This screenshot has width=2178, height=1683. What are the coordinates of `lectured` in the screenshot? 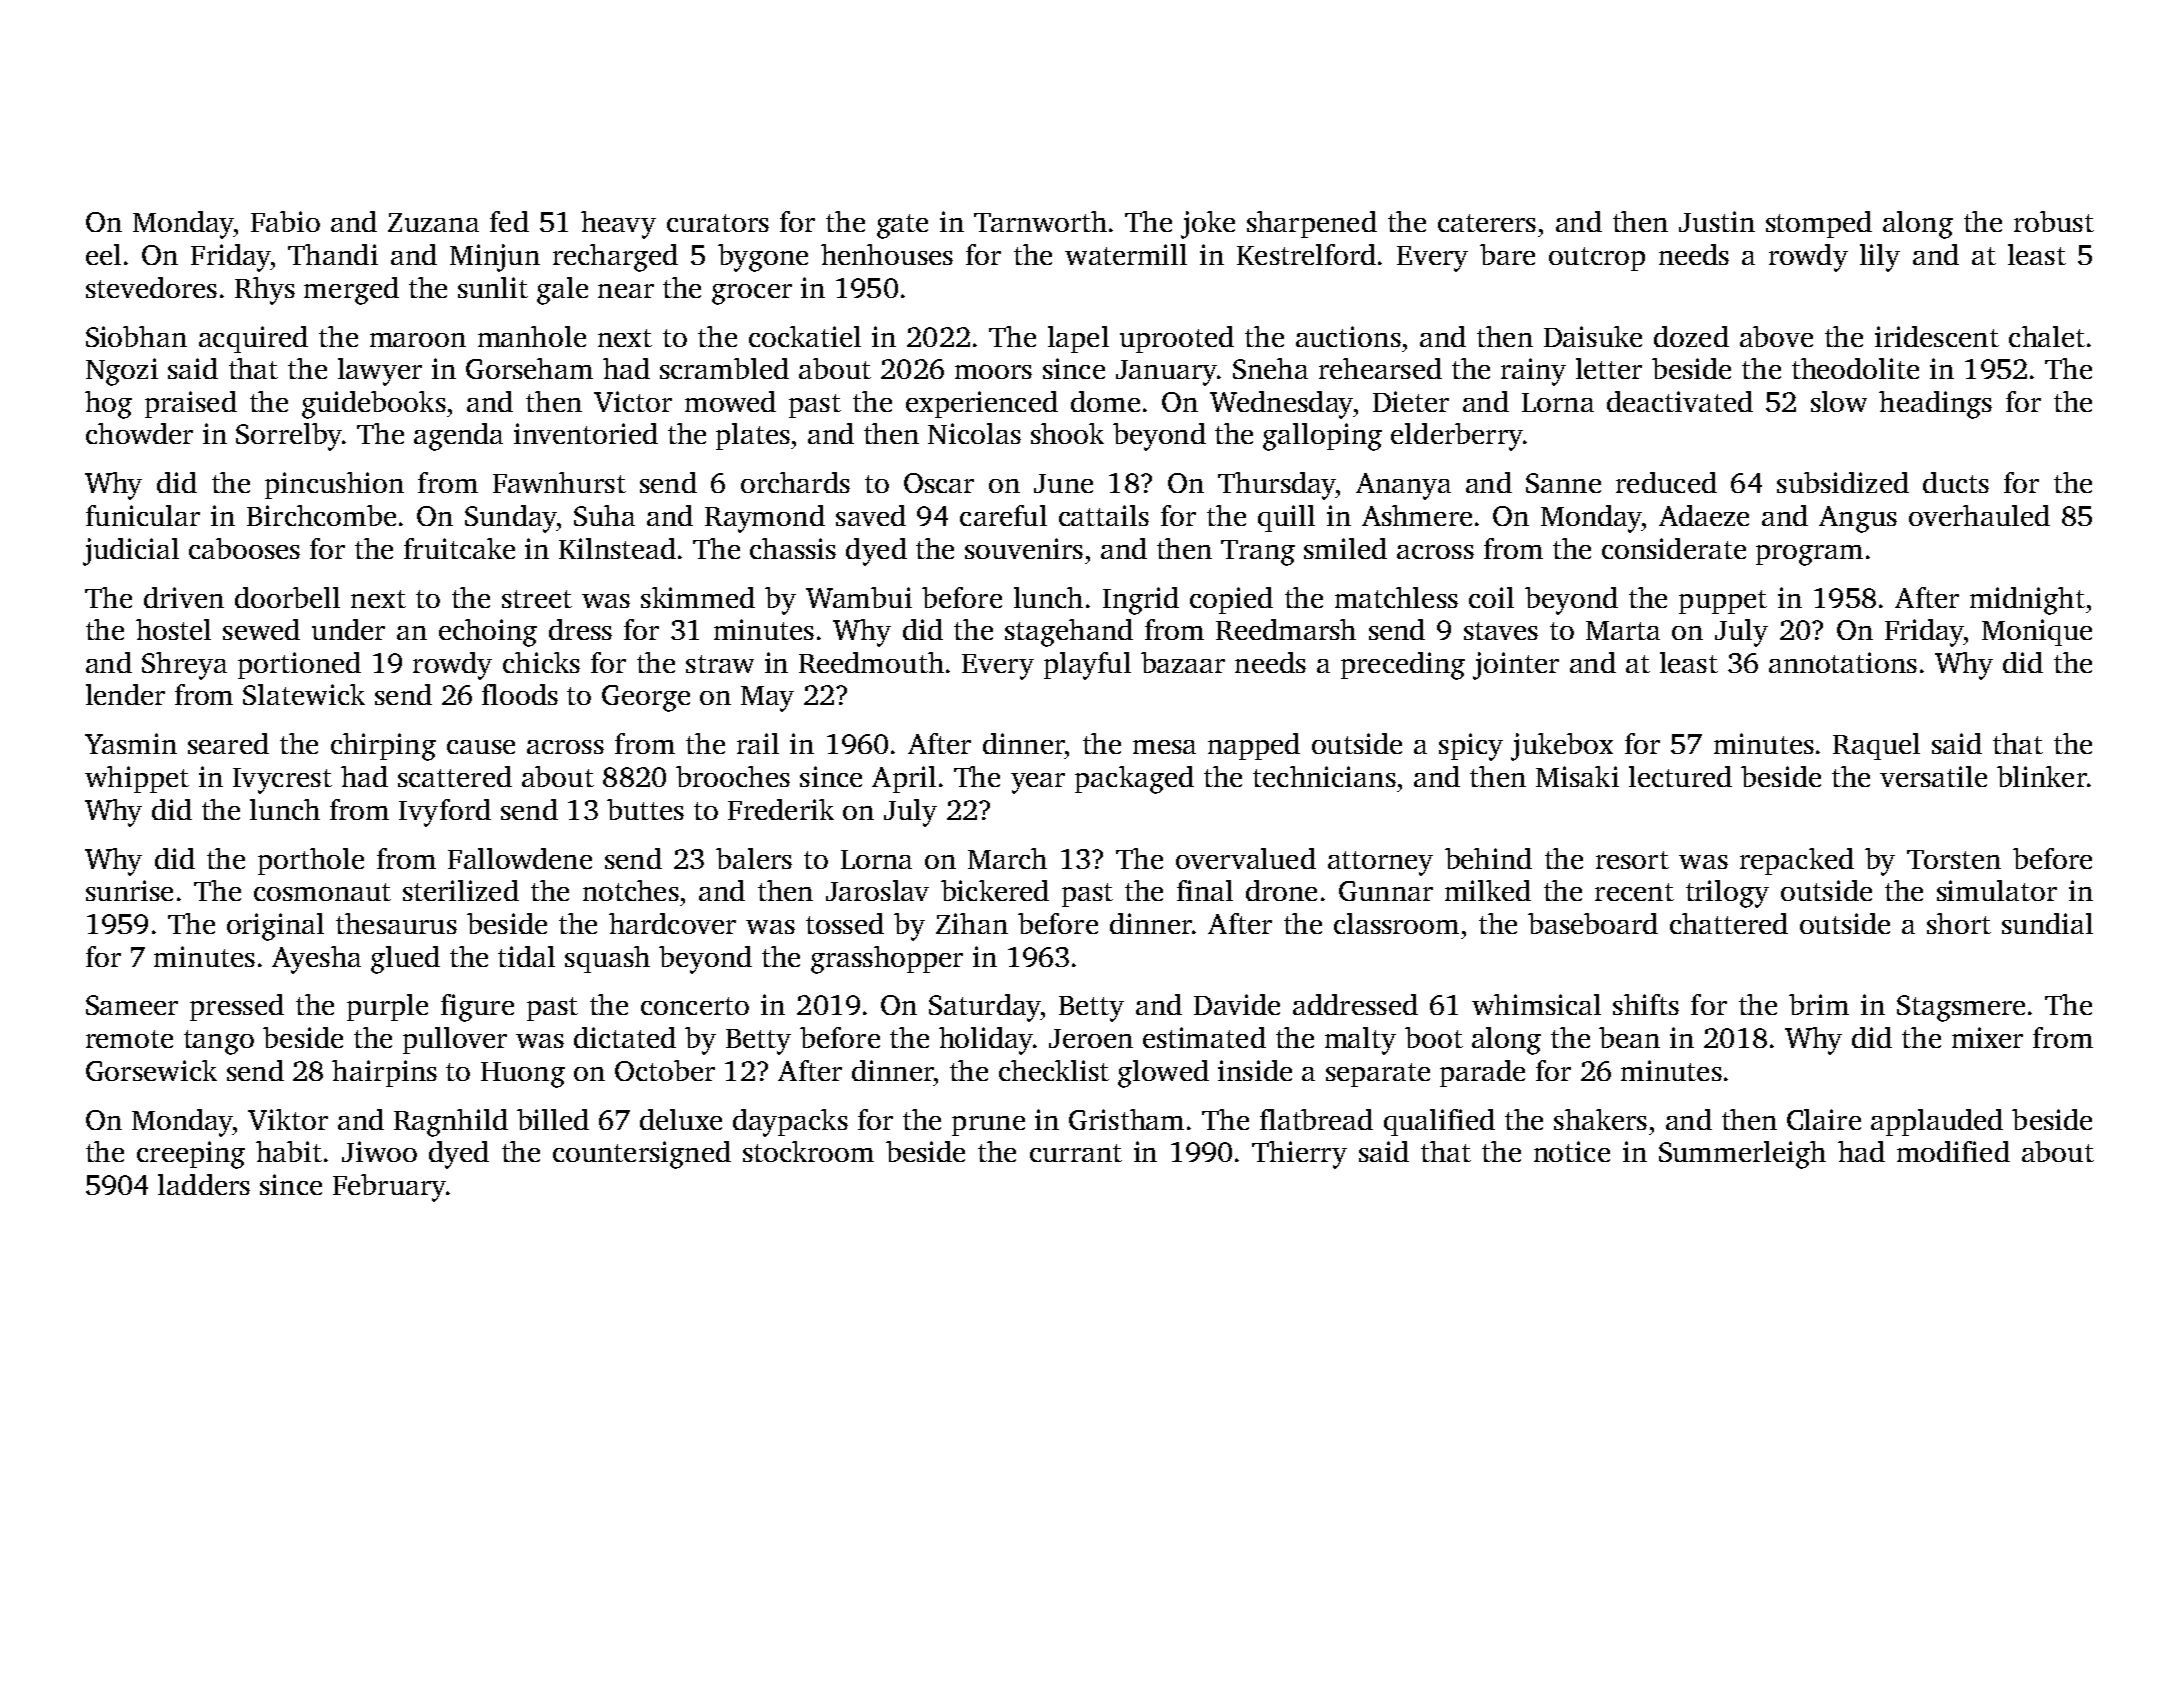 It's located at (1680, 776).
